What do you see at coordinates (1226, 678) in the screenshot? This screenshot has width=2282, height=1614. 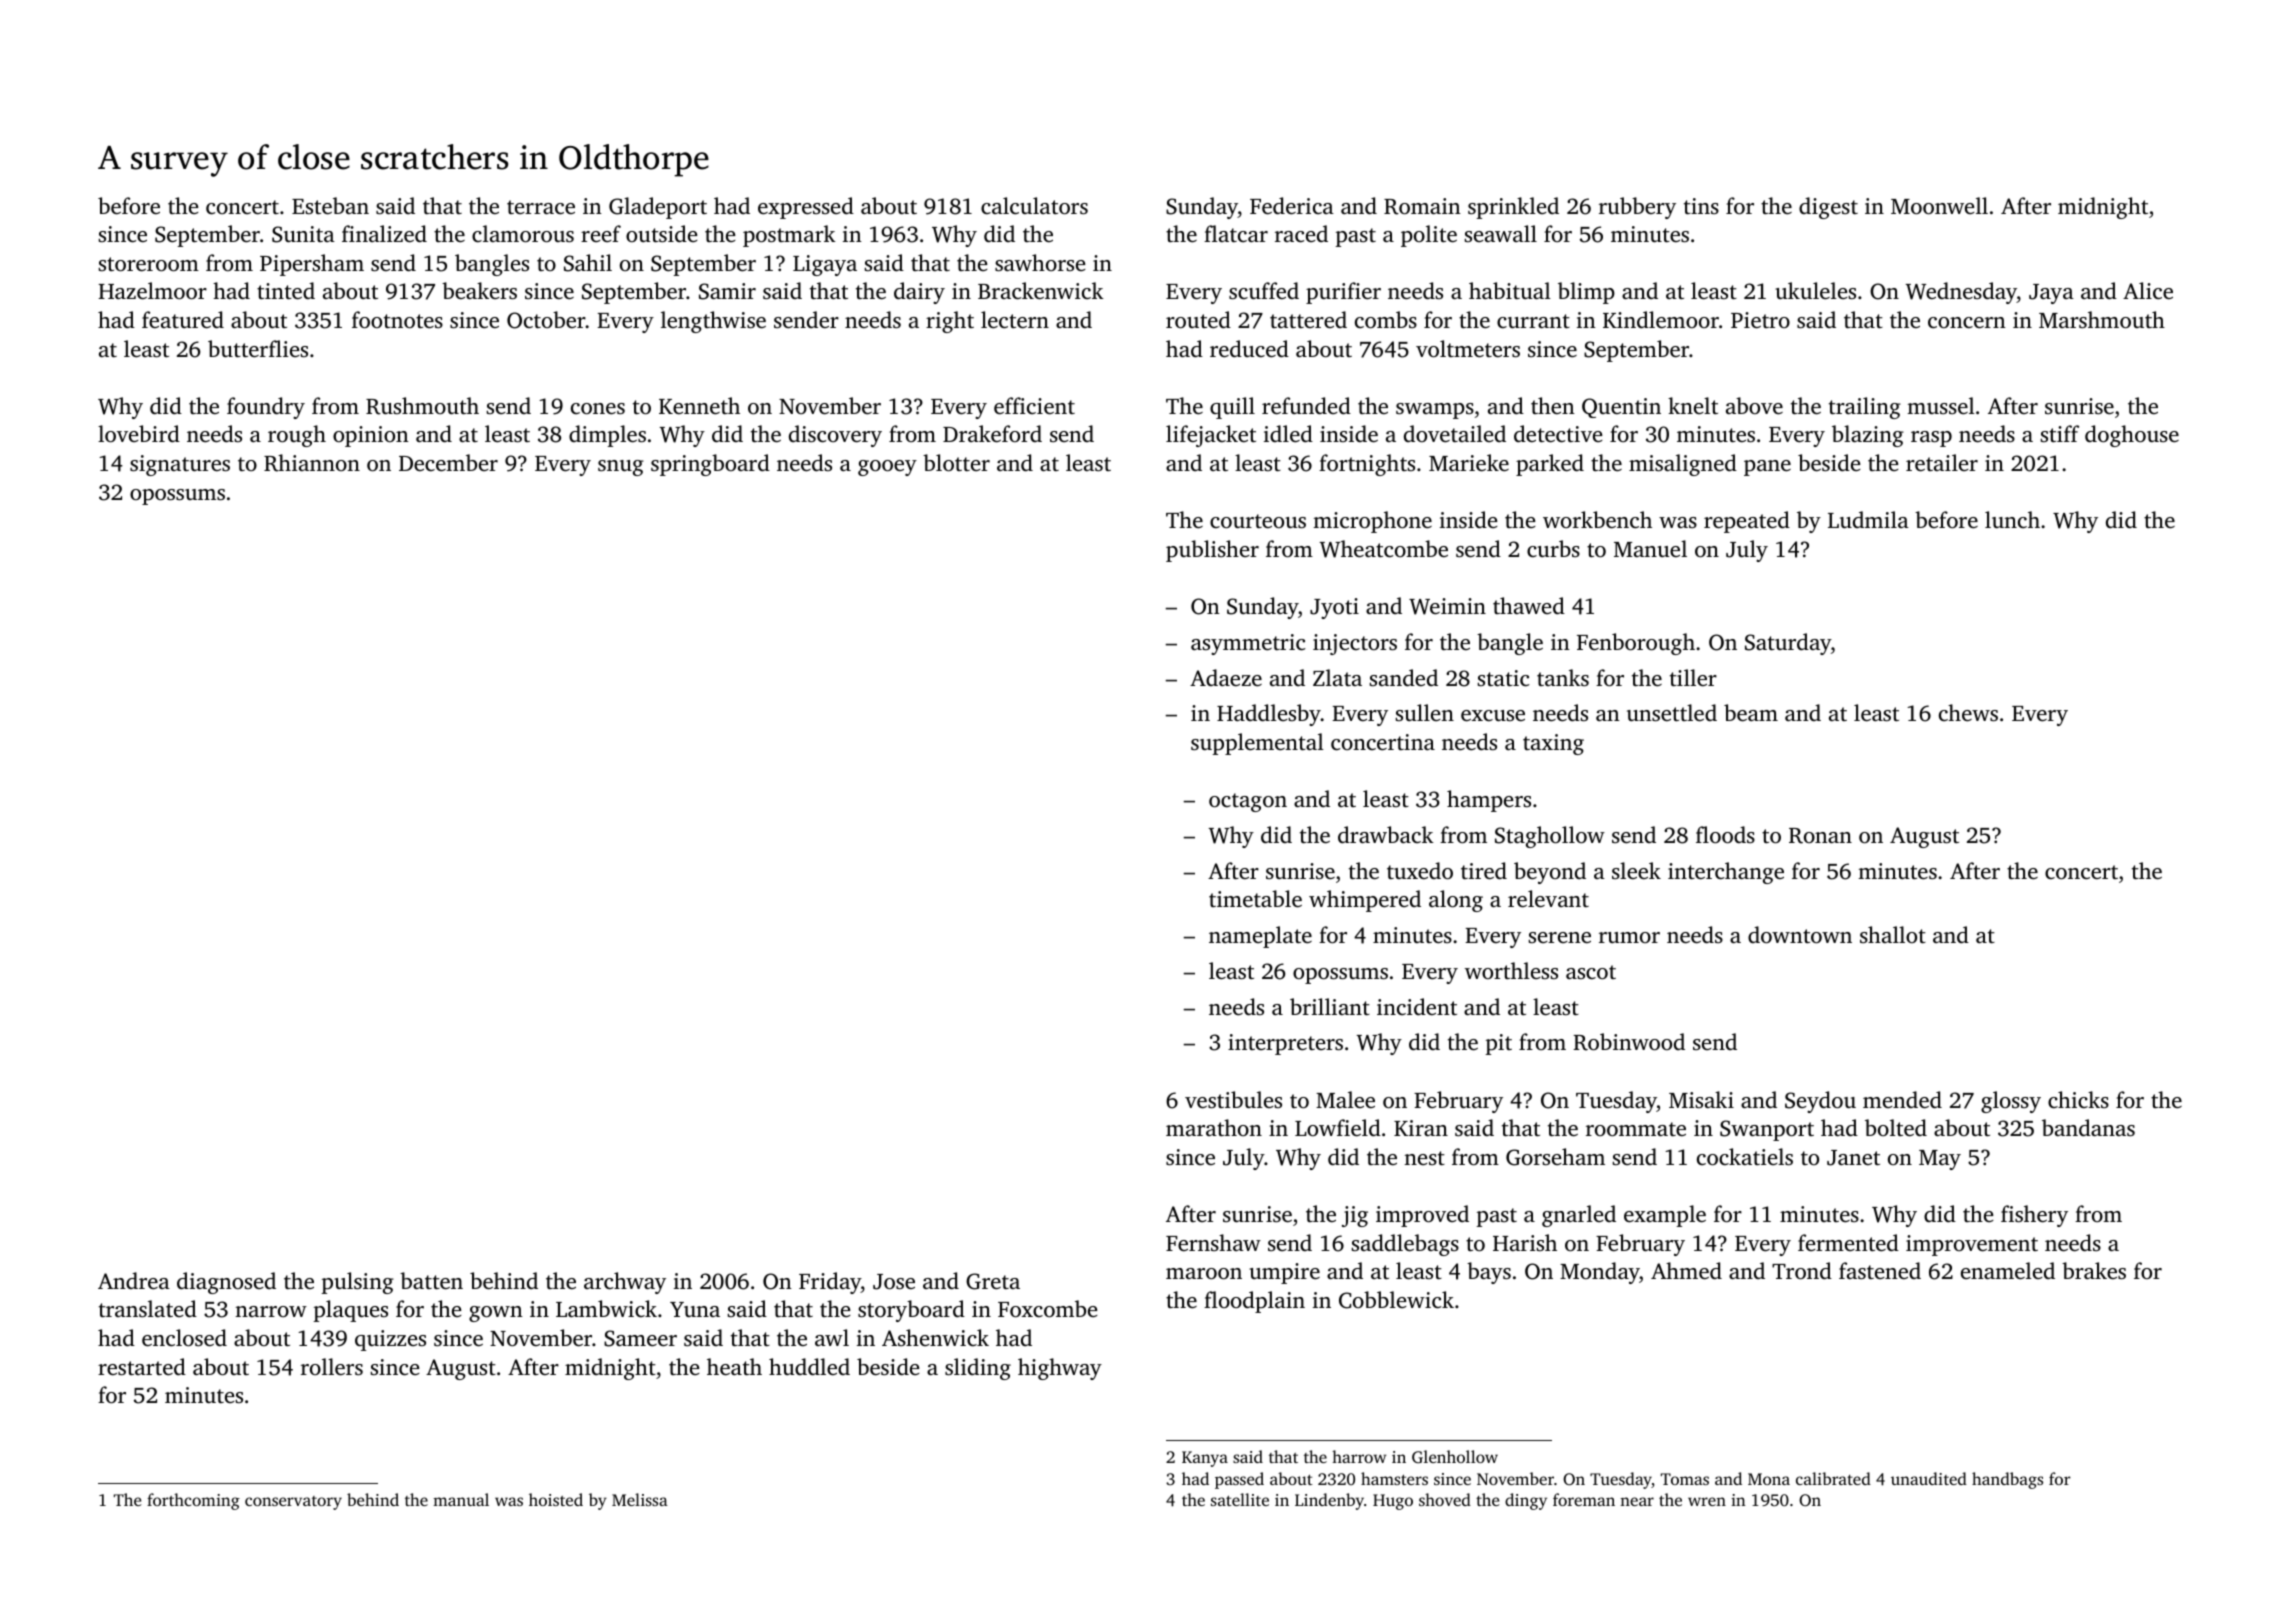 I see `Adaeze` at bounding box center [1226, 678].
